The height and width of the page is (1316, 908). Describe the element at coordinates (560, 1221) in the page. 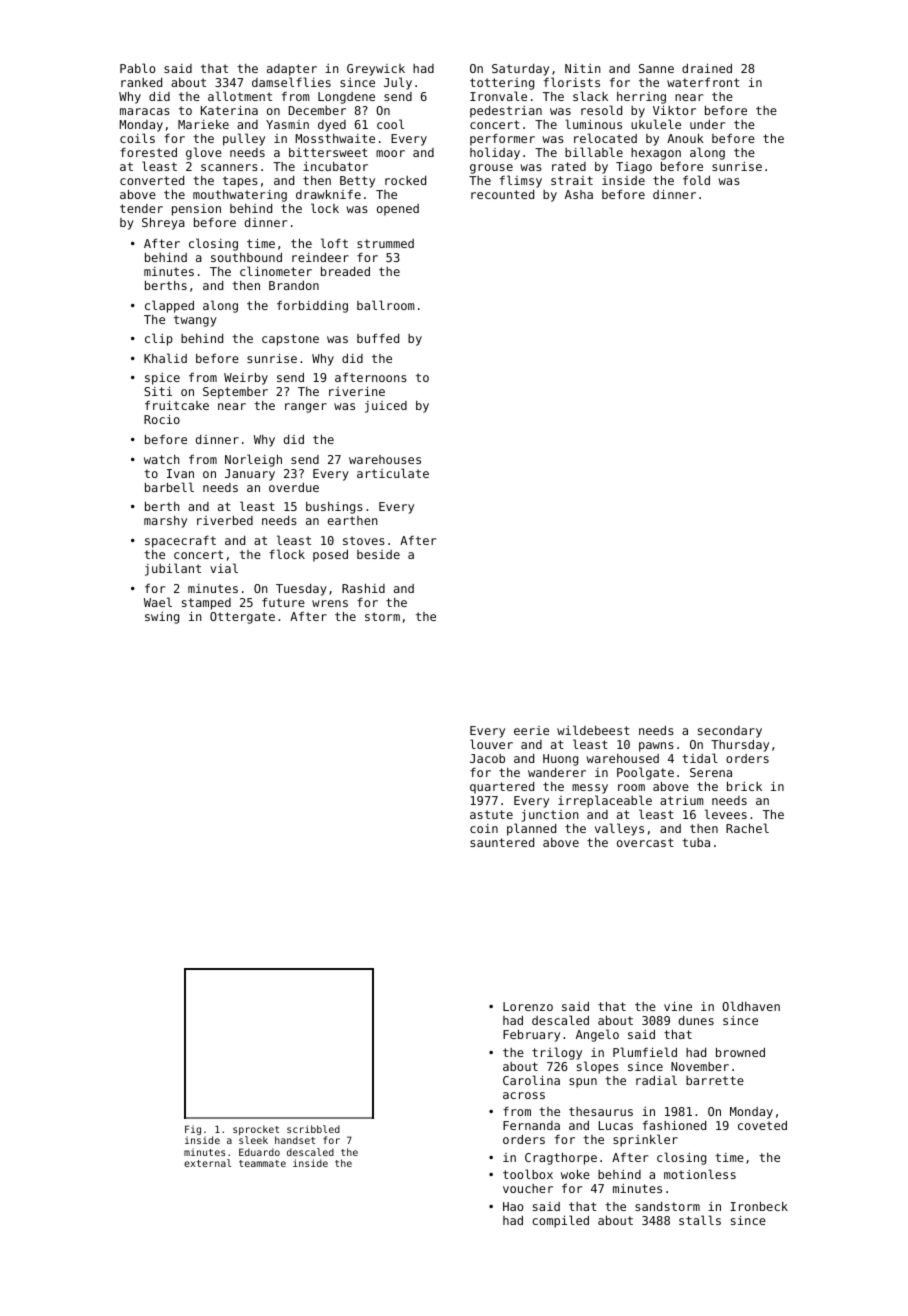

I see `compiled` at that location.
